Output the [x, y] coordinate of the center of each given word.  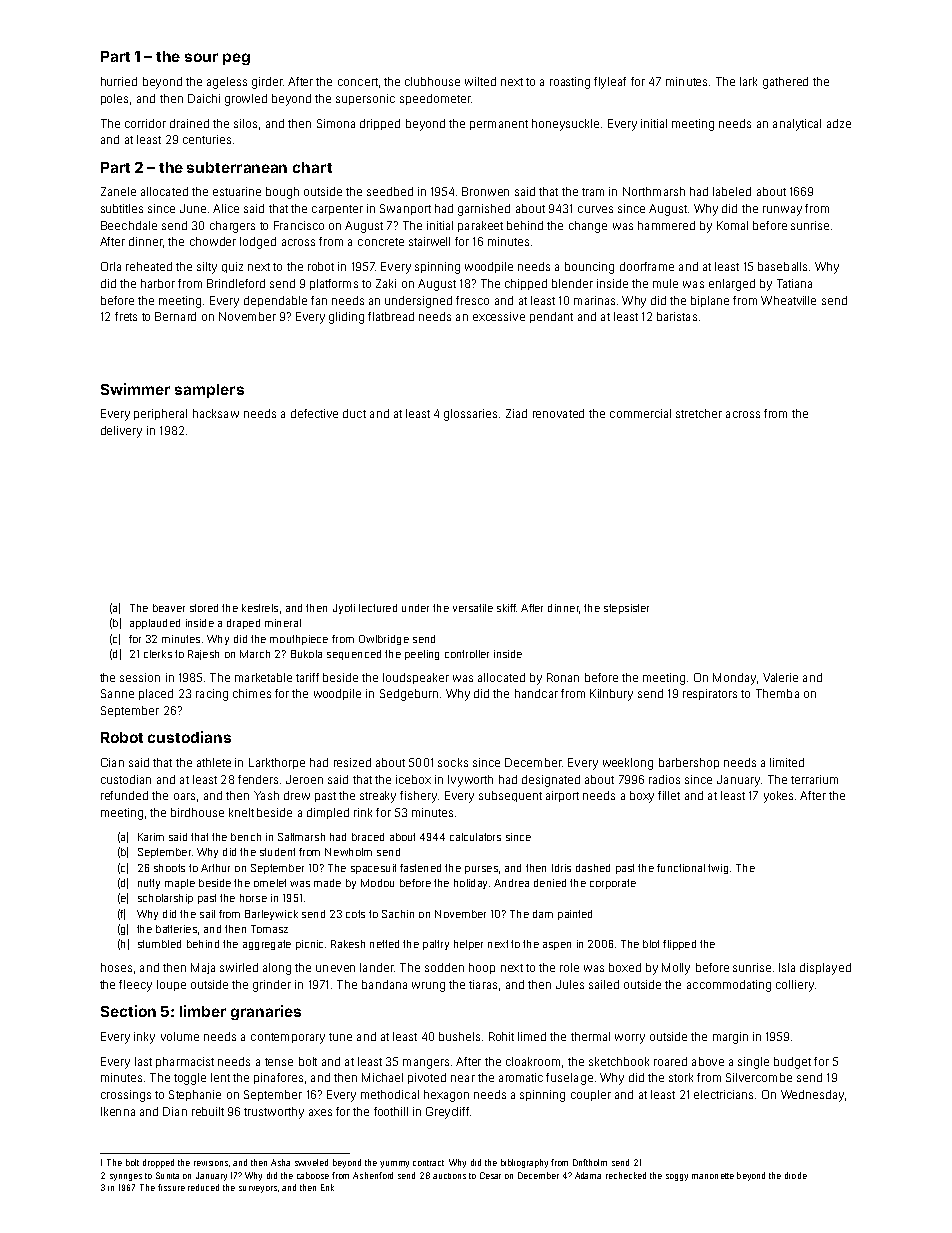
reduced [203, 1187]
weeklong [628, 764]
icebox [413, 779]
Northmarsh [654, 191]
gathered [785, 83]
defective [314, 413]
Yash [266, 795]
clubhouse [432, 81]
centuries [207, 139]
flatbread [391, 316]
